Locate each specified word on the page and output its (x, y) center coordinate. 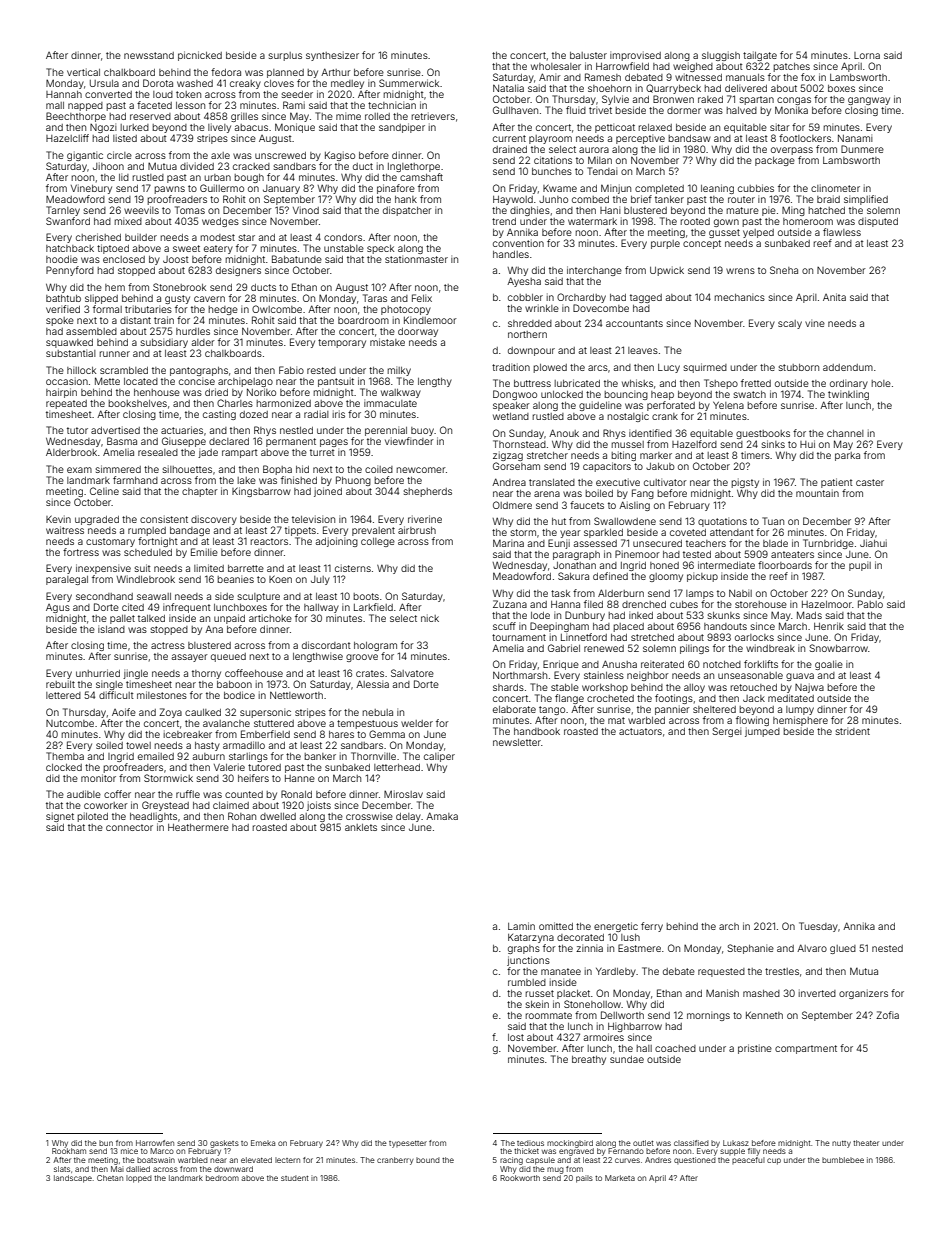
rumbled (527, 982)
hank (406, 199)
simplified (866, 200)
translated (552, 482)
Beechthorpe (76, 117)
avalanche (226, 723)
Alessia (372, 684)
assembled (91, 331)
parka (847, 456)
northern (527, 334)
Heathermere (198, 827)
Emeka (263, 1143)
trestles (782, 971)
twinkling (848, 395)
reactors (269, 541)
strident (853, 731)
